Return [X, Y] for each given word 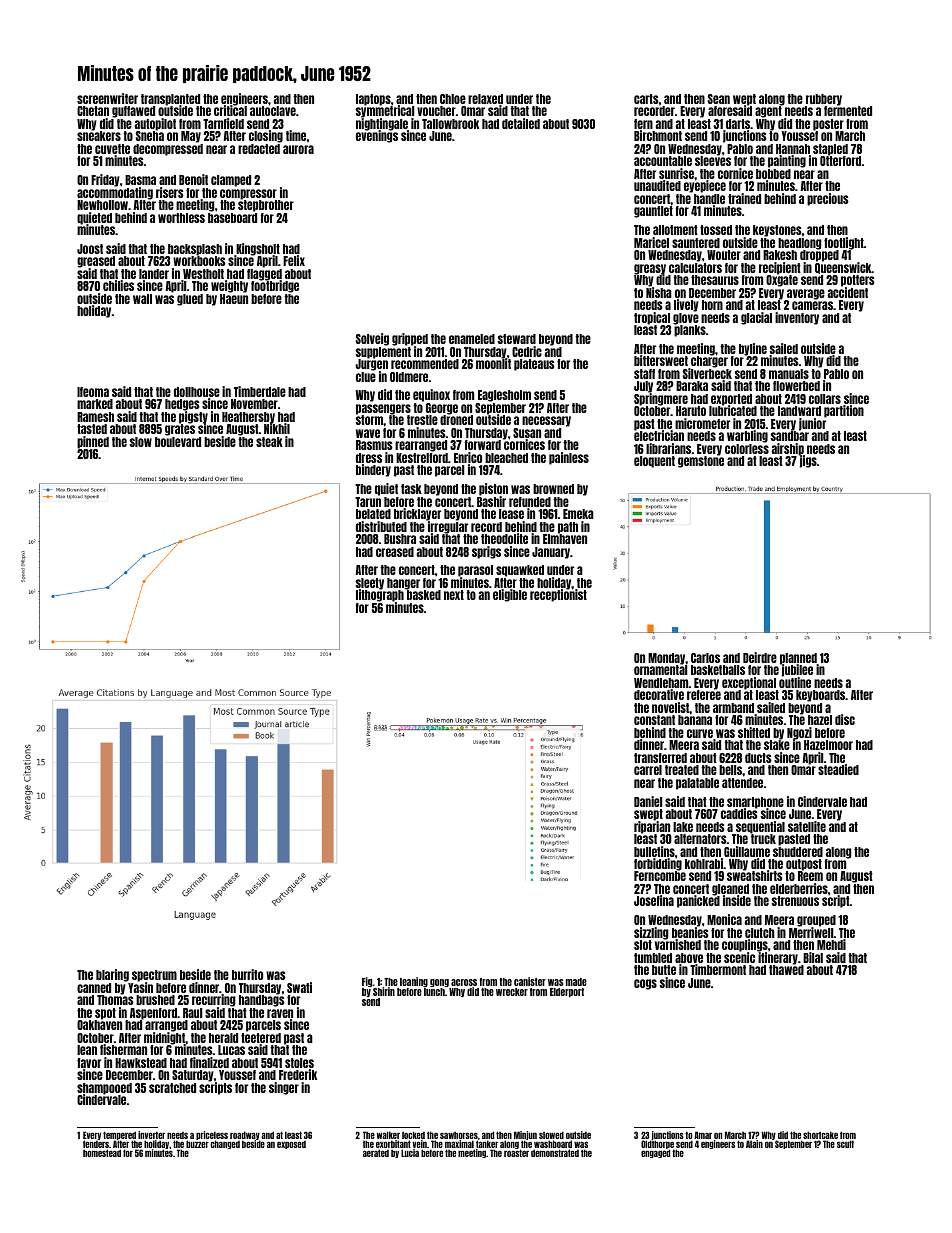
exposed [291, 1145]
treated [682, 770]
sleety [370, 584]
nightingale [382, 124]
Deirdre [760, 657]
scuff [845, 1144]
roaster [516, 1153]
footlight [844, 243]
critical [230, 111]
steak [269, 442]
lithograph [380, 596]
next [454, 595]
